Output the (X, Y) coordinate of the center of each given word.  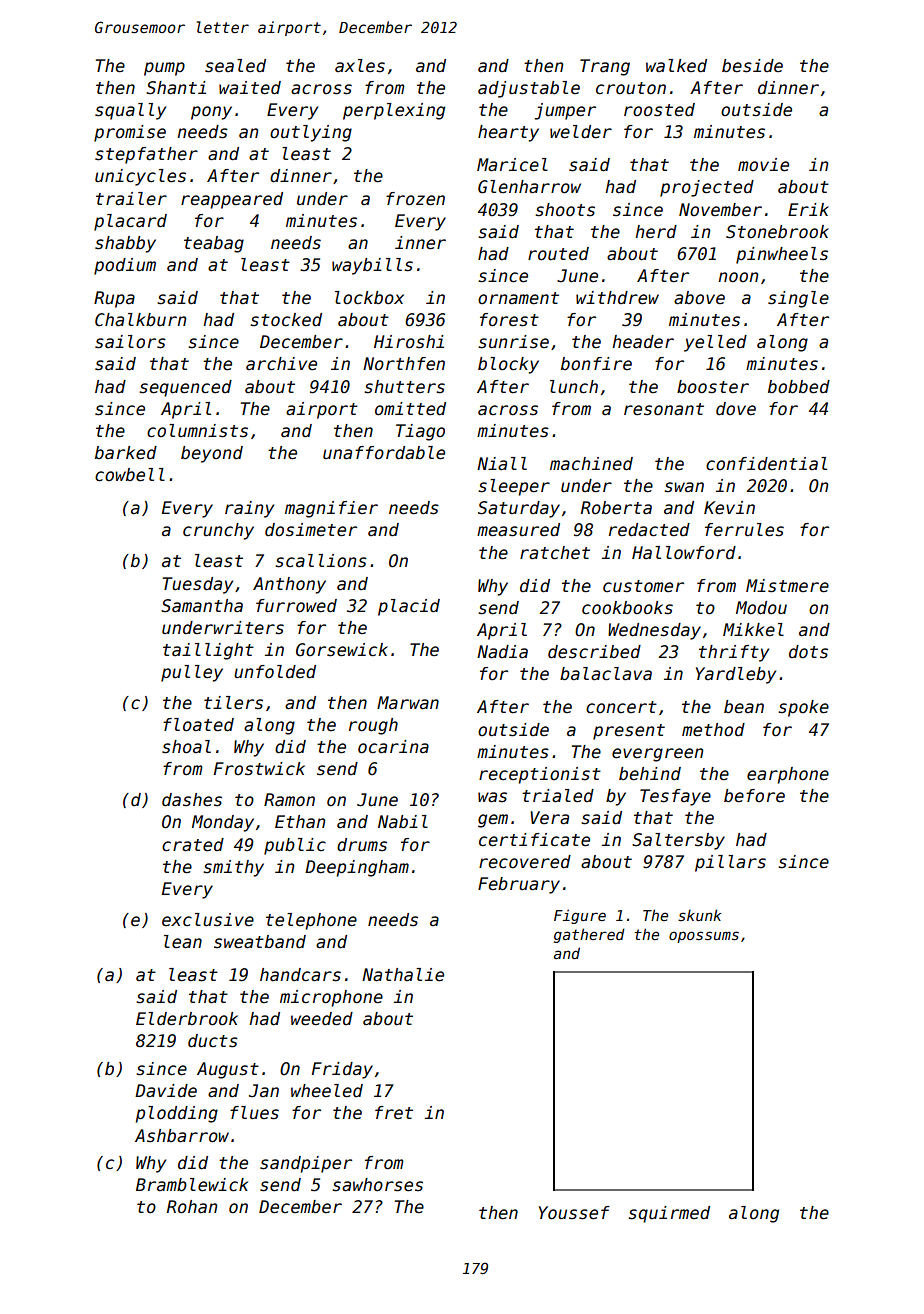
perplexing (394, 111)
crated (193, 845)
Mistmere (787, 586)
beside (752, 66)
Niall (502, 464)
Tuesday (198, 585)
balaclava (606, 674)
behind (650, 774)
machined (591, 464)
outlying (311, 133)
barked (126, 453)
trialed (558, 796)
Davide (166, 1091)
